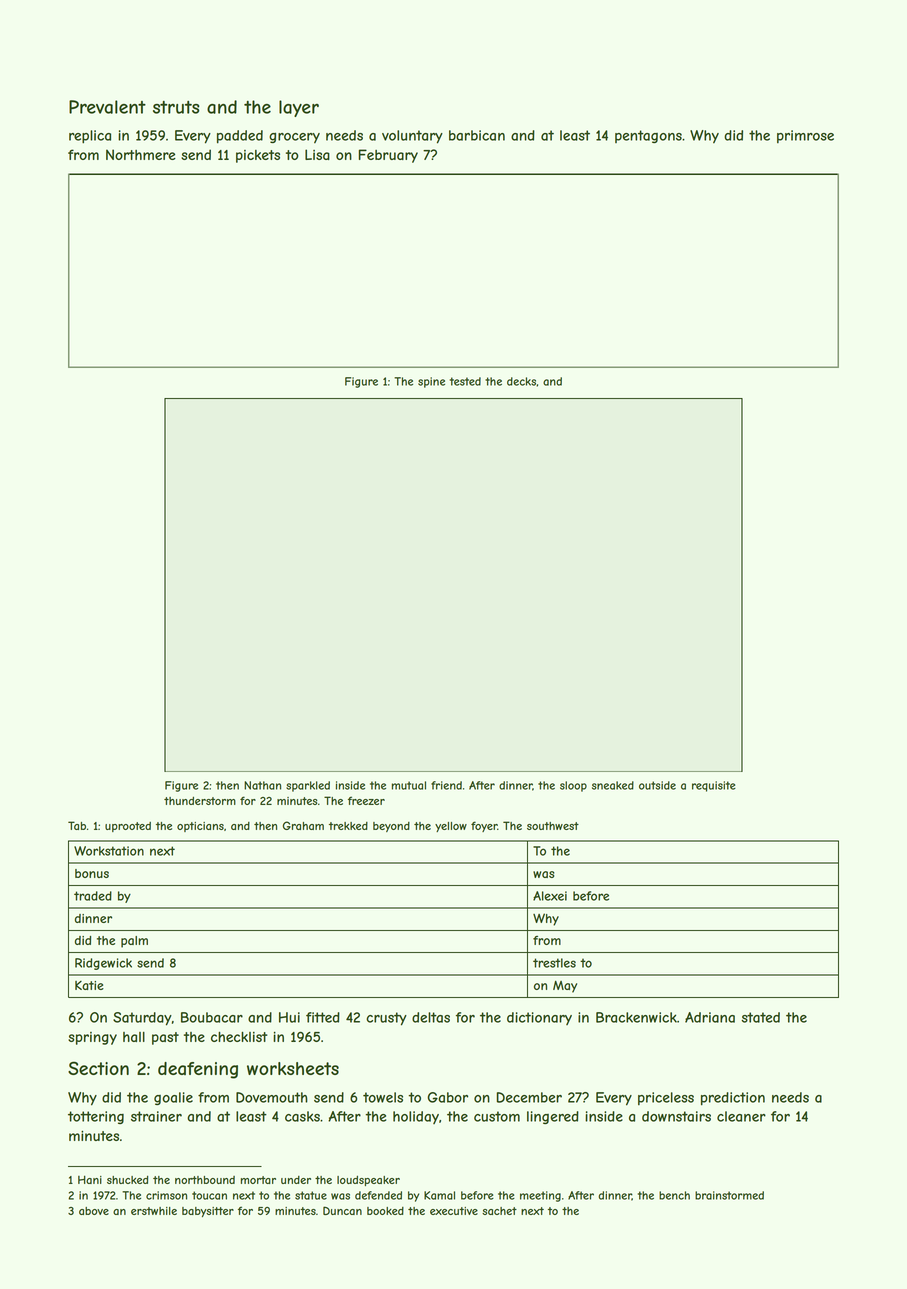 Image resolution: width=907 pixels, height=1289 pixels. I want to click on pentagons, so click(648, 136).
